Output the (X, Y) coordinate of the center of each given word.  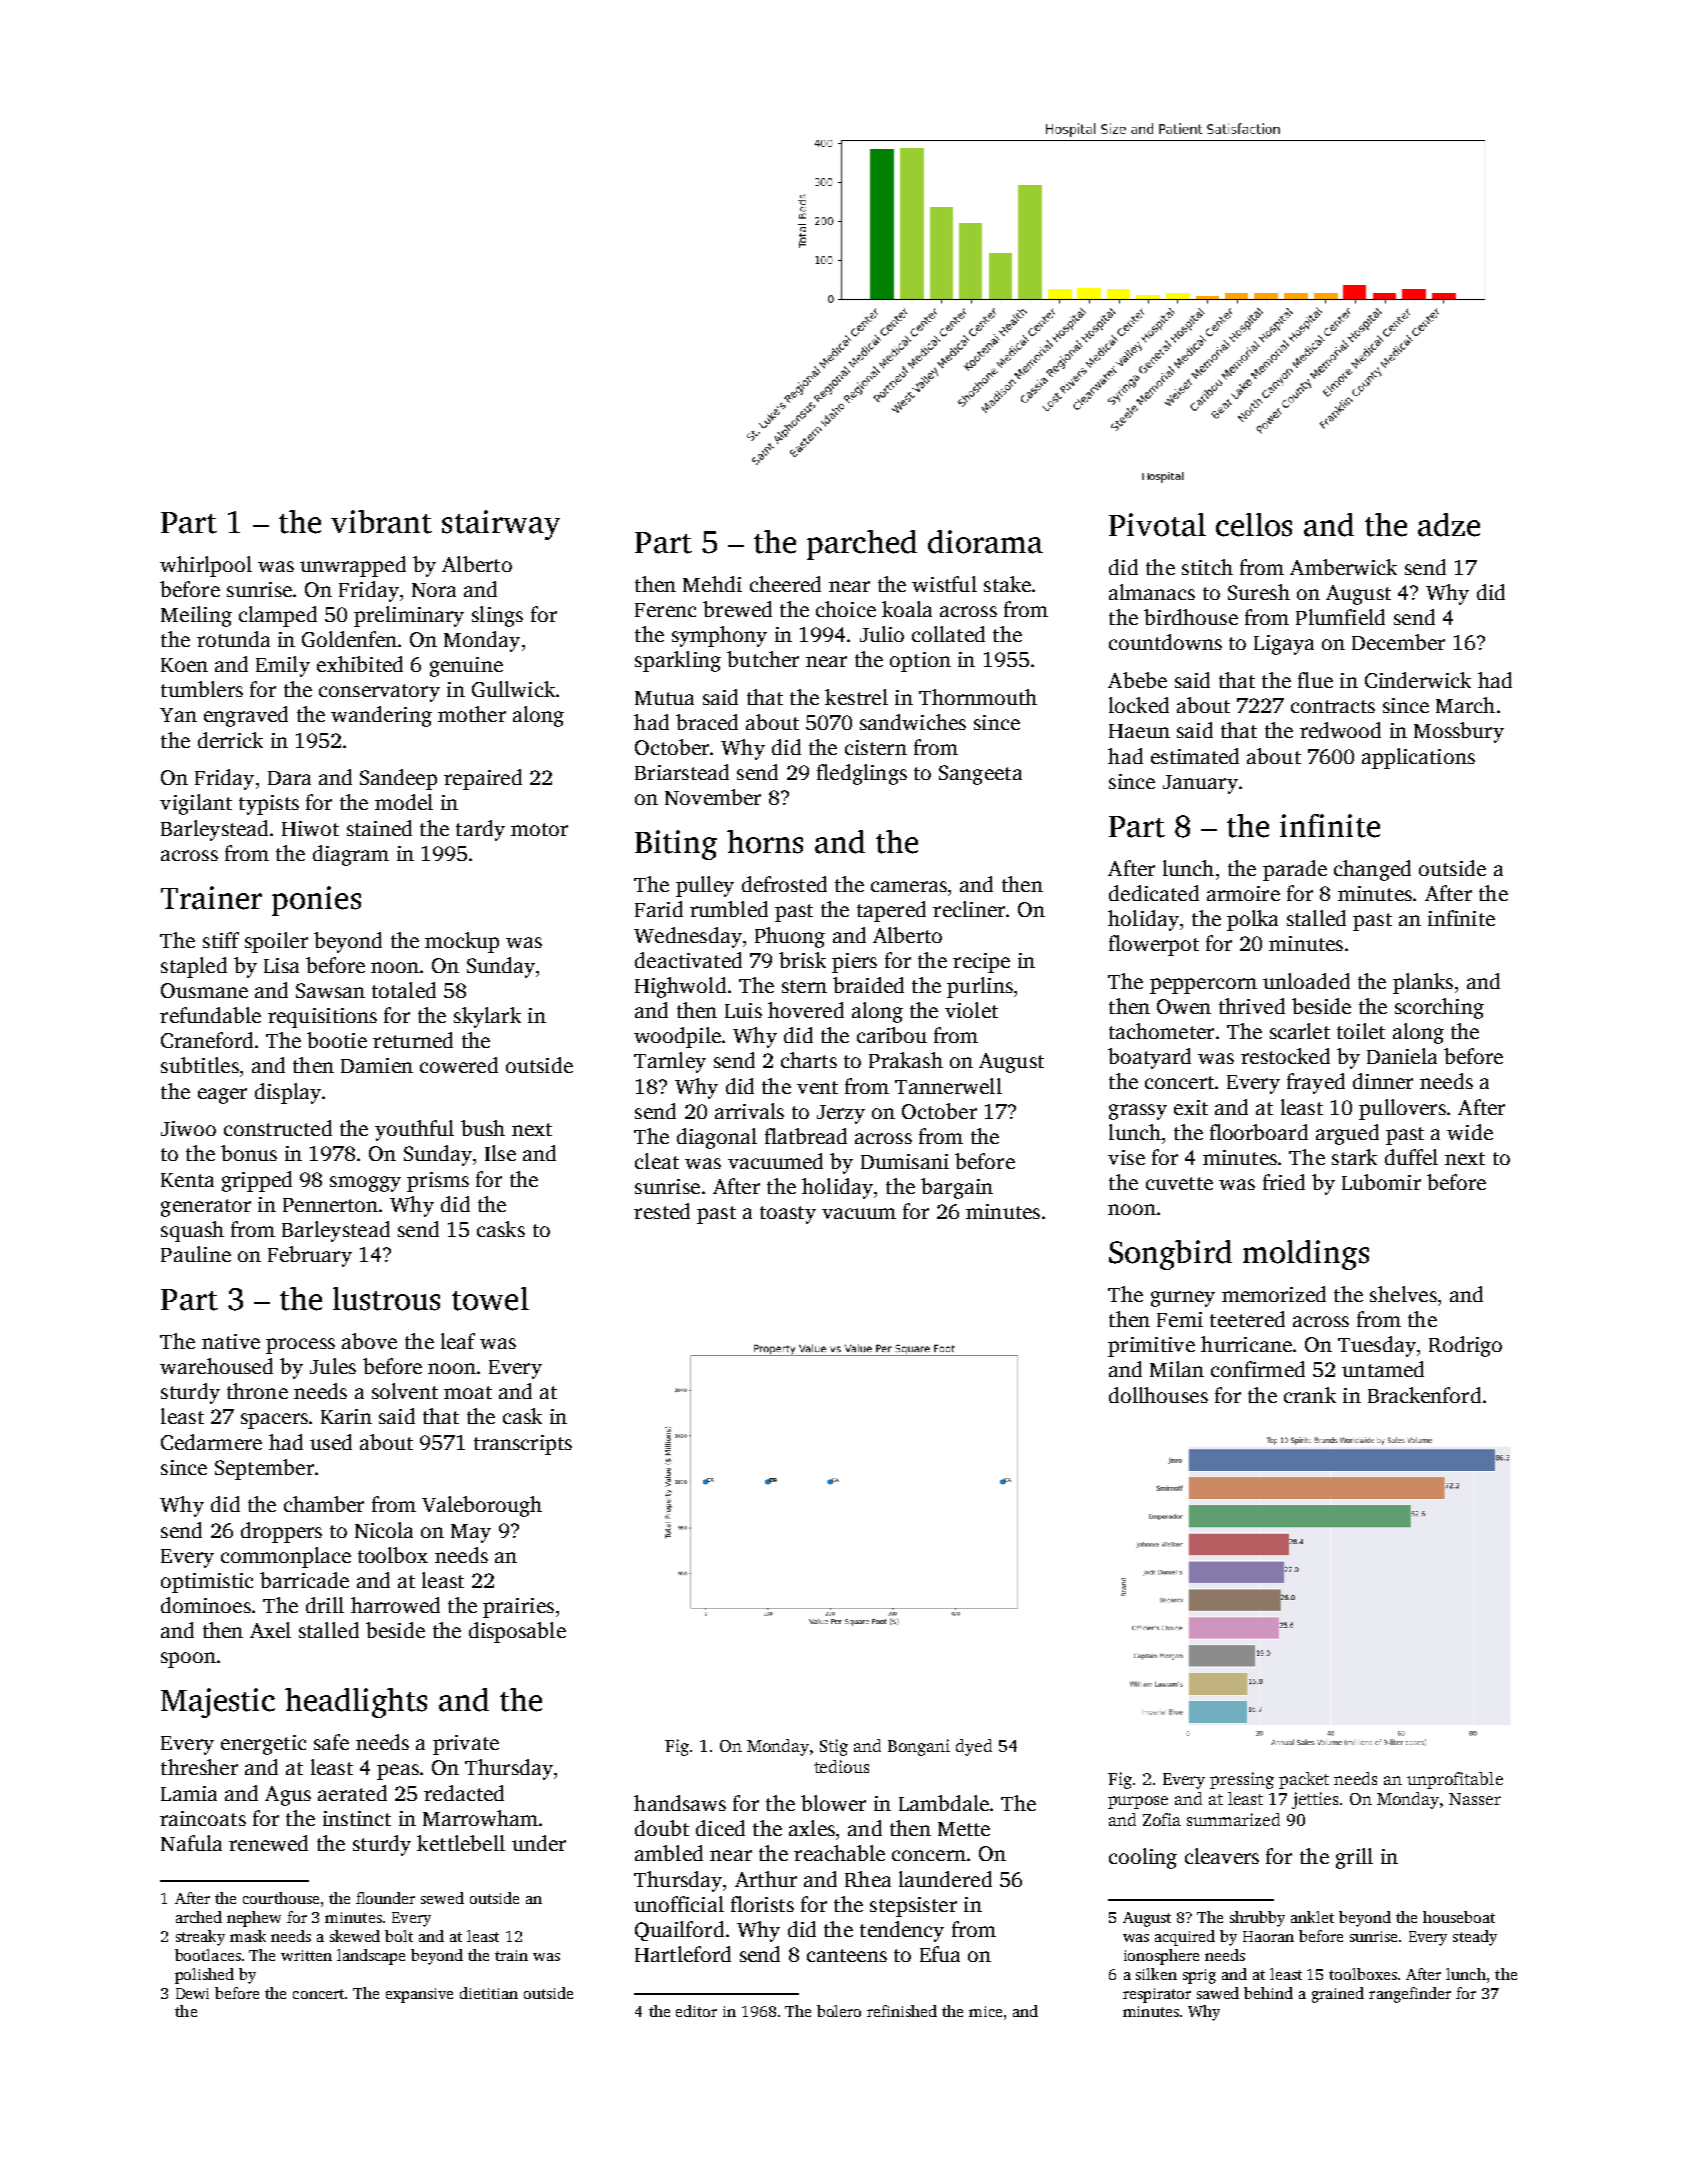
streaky (200, 1938)
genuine (466, 667)
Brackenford (1424, 1395)
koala (907, 609)
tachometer (1161, 1031)
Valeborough (482, 1506)
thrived (1252, 1006)
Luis (743, 1010)
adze (1449, 525)
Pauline (196, 1254)
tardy (480, 830)
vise (1126, 1157)
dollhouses (1158, 1395)
